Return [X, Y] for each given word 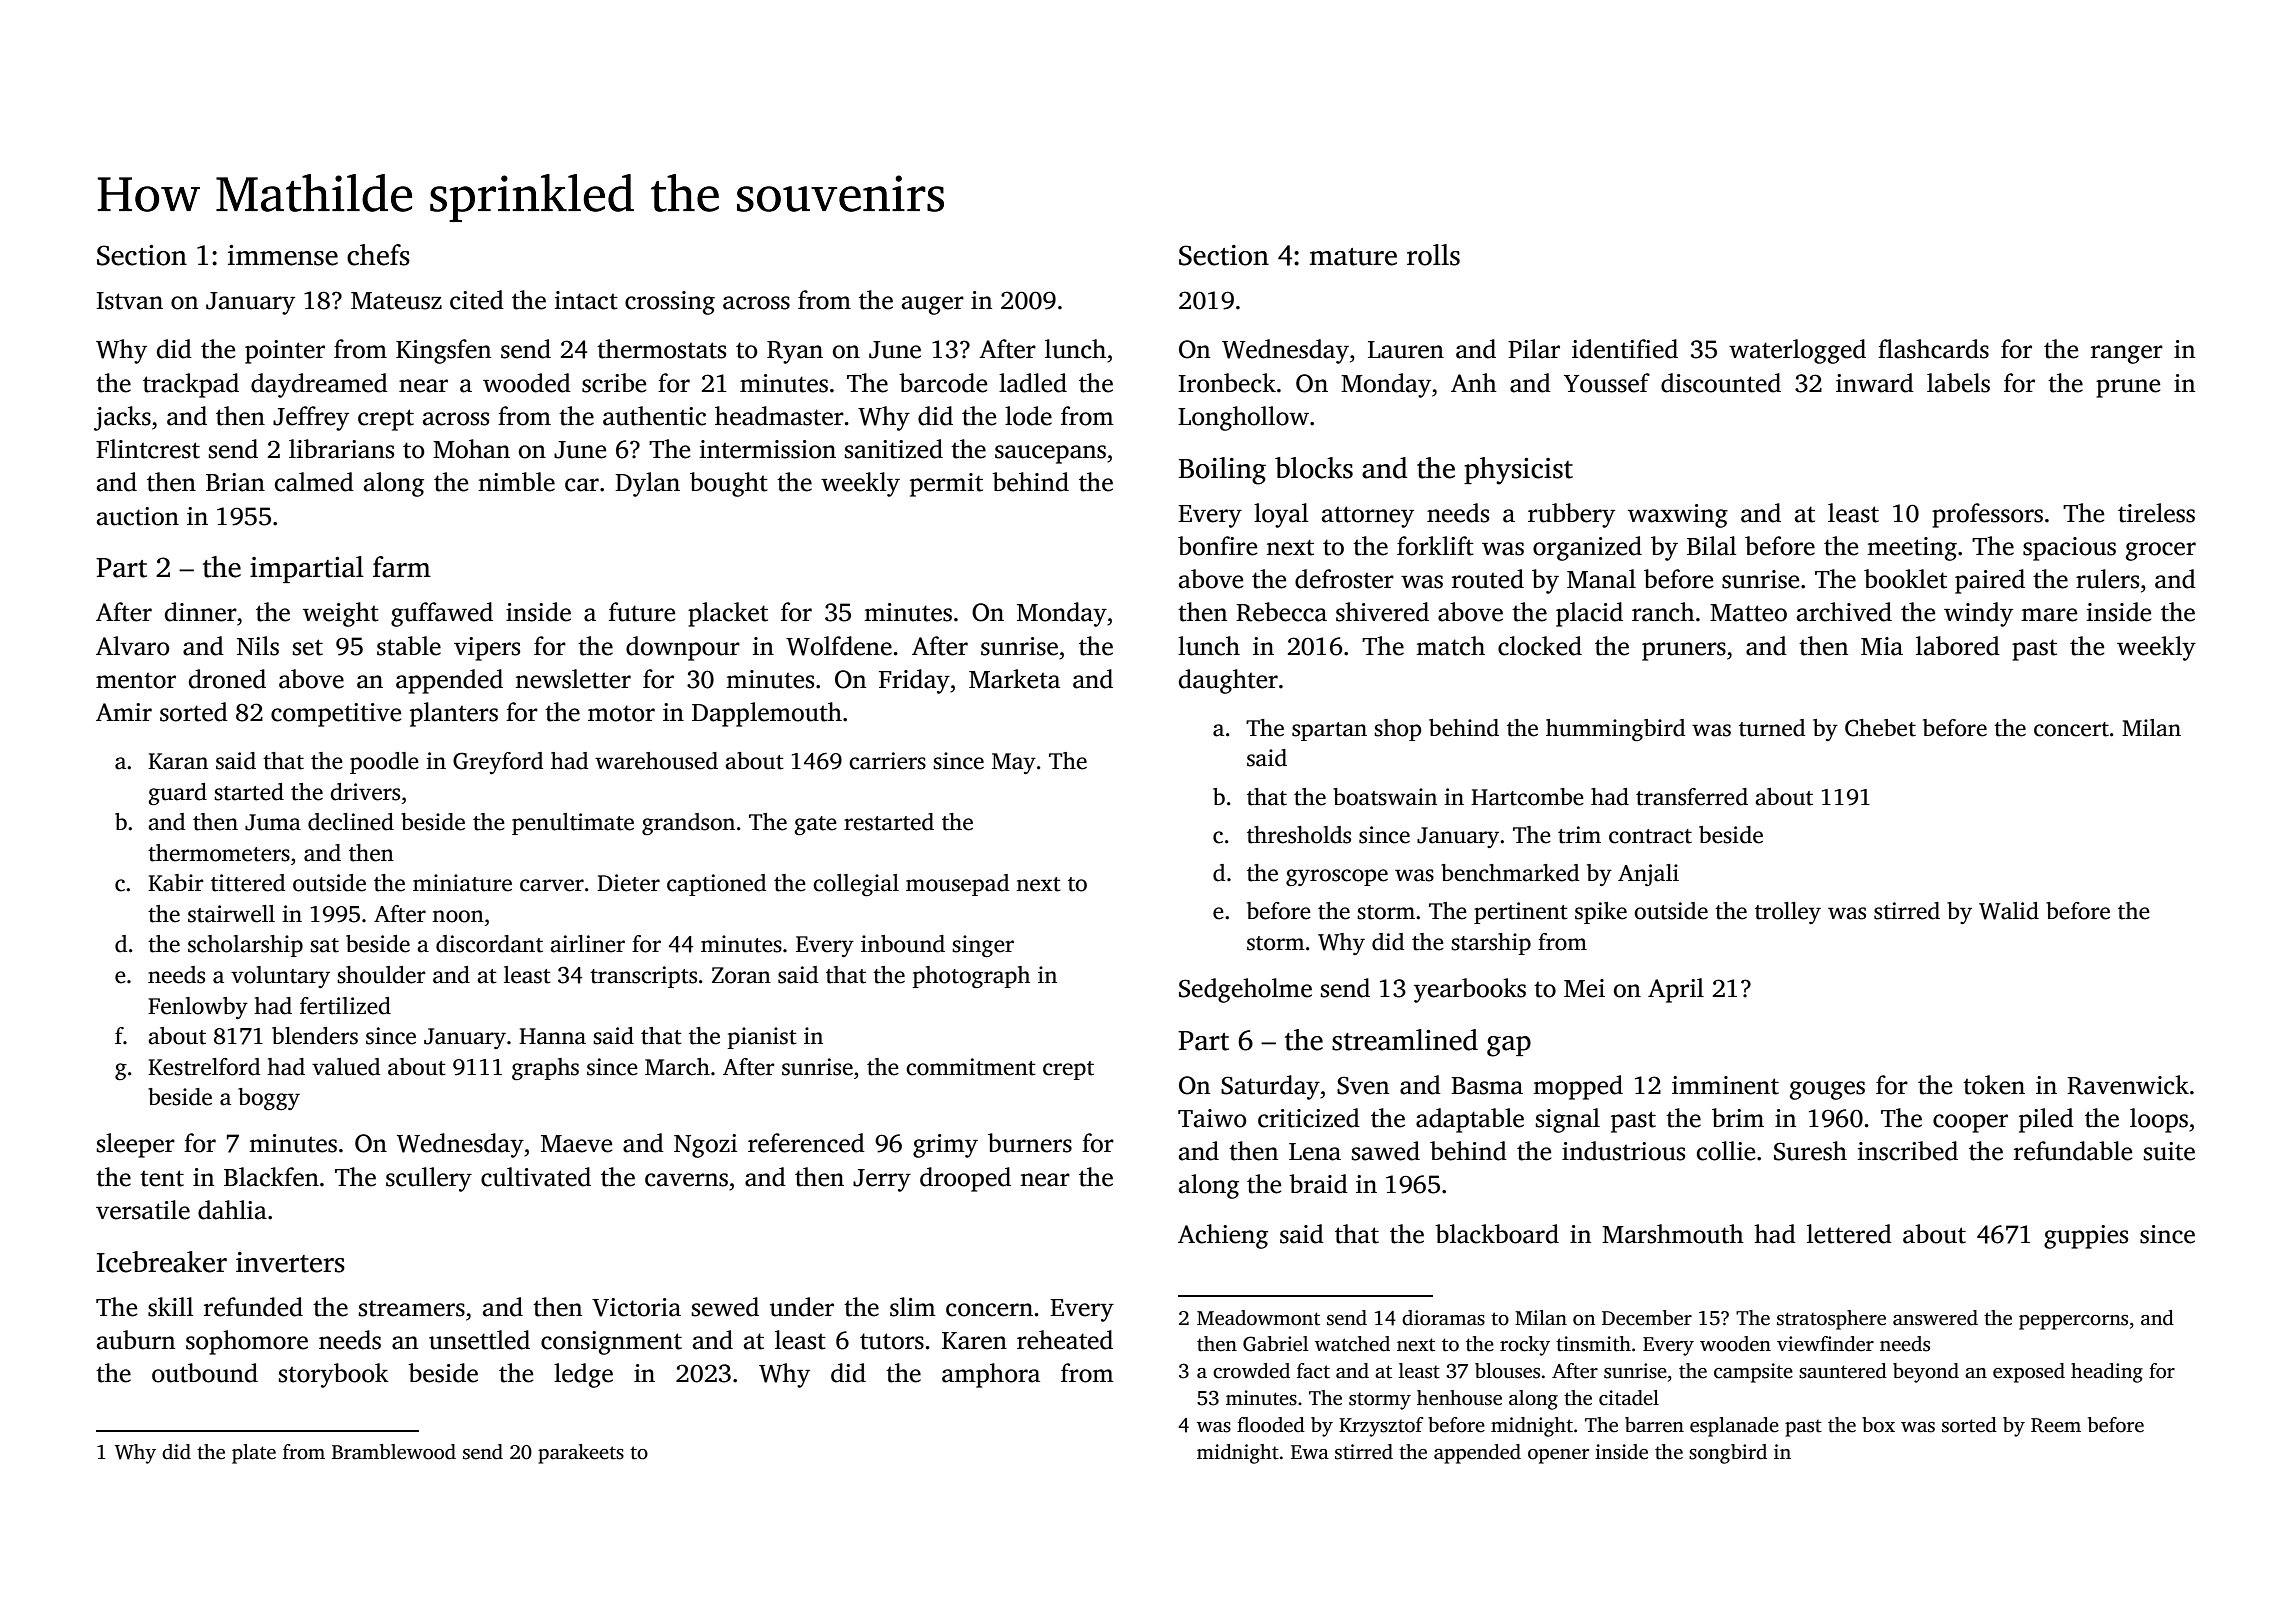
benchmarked [1510, 873]
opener [1558, 1456]
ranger [2127, 354]
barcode [943, 383]
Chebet [1880, 728]
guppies [2086, 1237]
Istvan [129, 301]
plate [254, 1454]
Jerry [882, 1180]
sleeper [136, 1145]
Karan [178, 761]
